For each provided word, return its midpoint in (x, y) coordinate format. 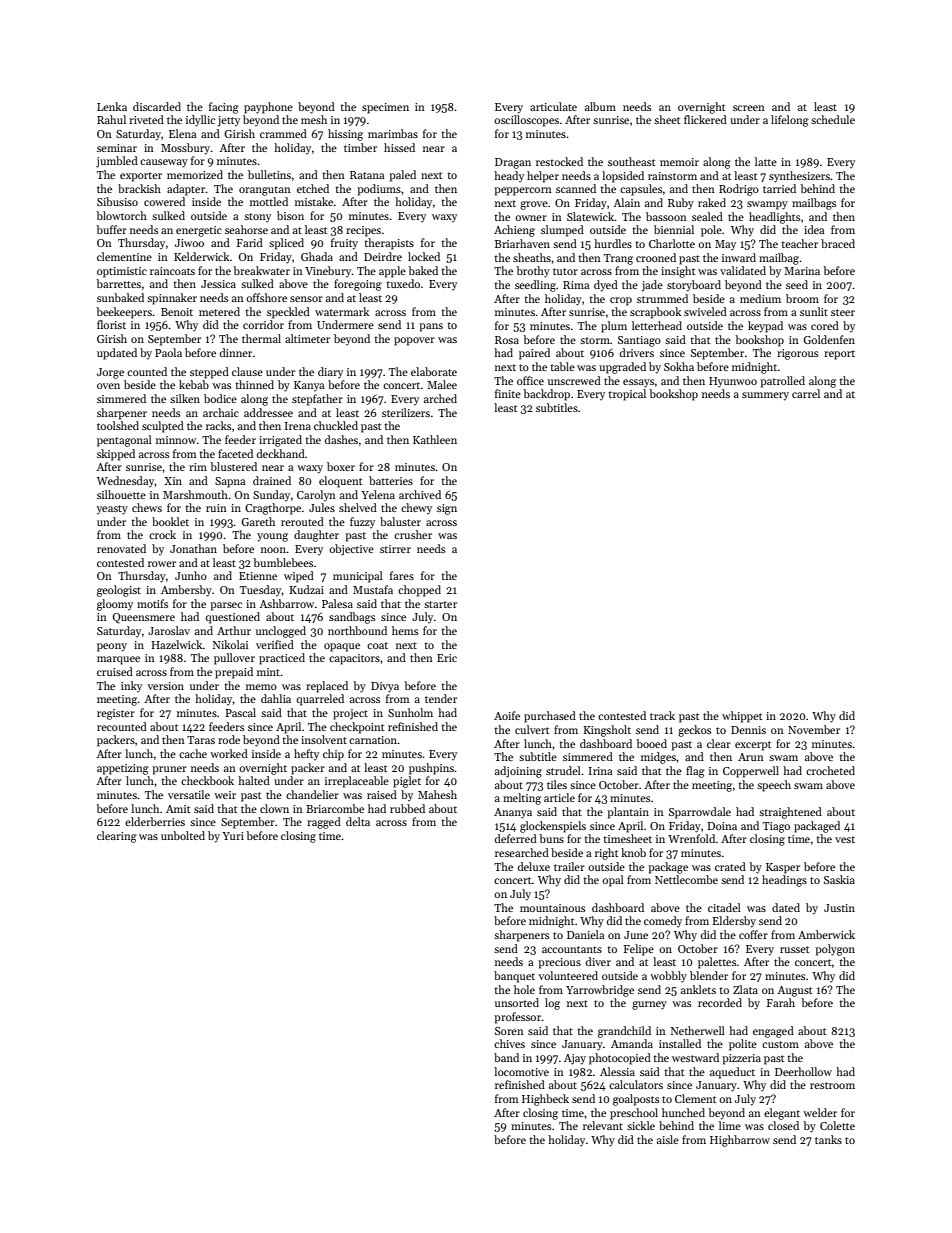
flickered (705, 119)
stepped (209, 373)
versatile (189, 794)
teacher (799, 243)
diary (330, 372)
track (662, 715)
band (506, 1057)
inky (131, 686)
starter (440, 604)
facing (224, 108)
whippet (742, 717)
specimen (385, 108)
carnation (373, 740)
